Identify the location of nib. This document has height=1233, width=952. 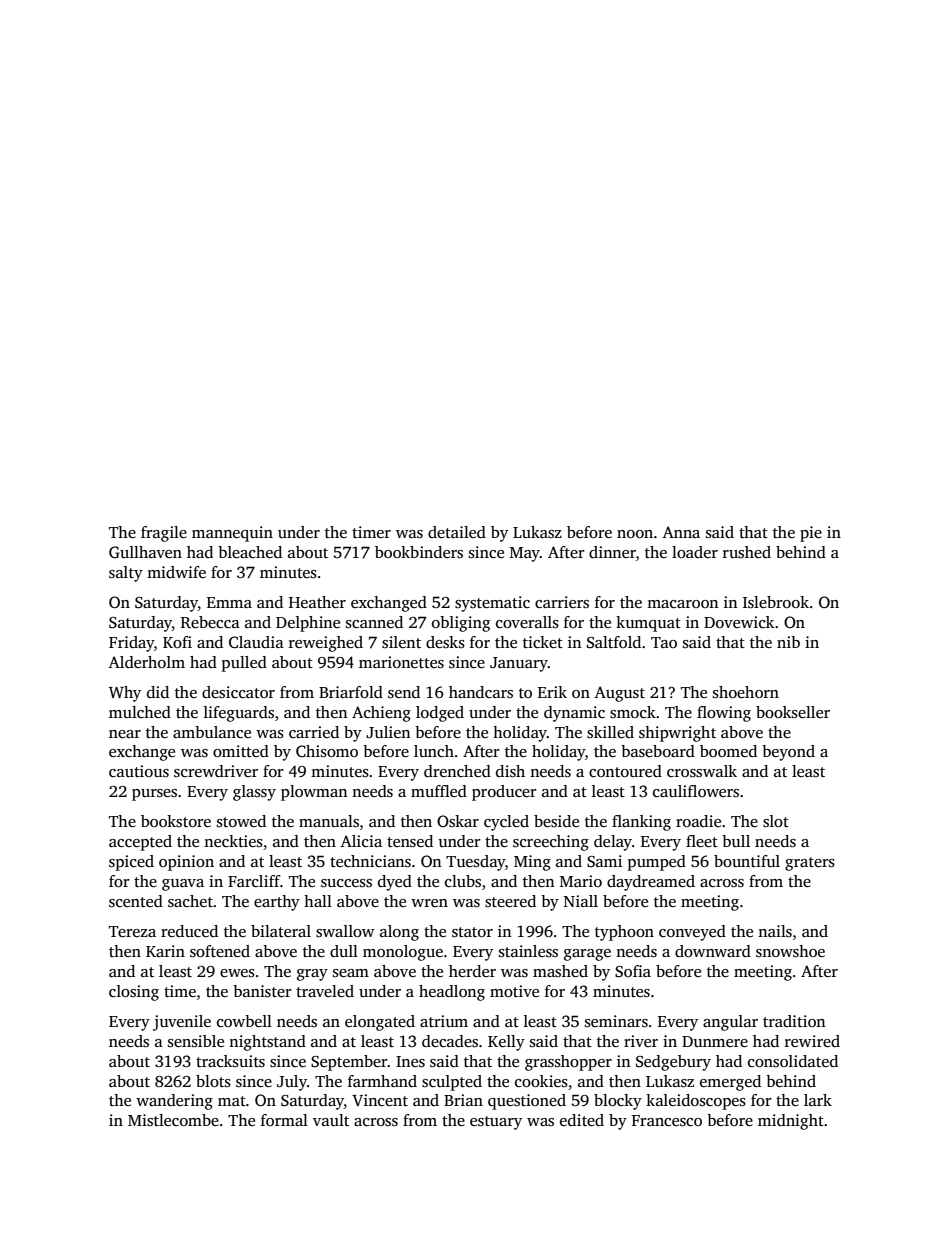
(788, 642).
